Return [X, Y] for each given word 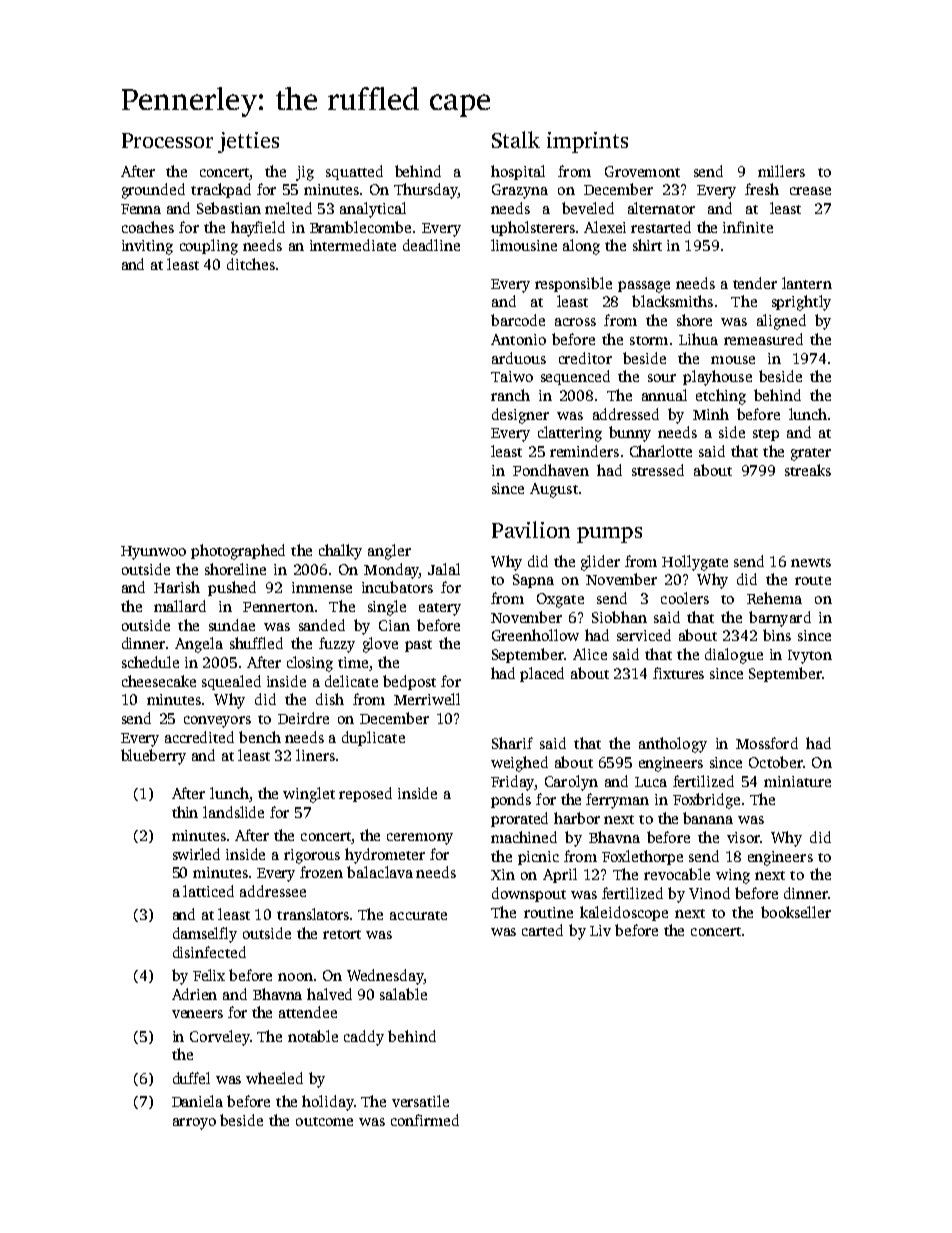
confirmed [425, 1120]
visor [743, 837]
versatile [420, 1101]
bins [777, 635]
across [575, 322]
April [560, 875]
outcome [324, 1121]
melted [288, 208]
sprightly [801, 303]
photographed [238, 552]
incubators [397, 587]
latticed [208, 891]
